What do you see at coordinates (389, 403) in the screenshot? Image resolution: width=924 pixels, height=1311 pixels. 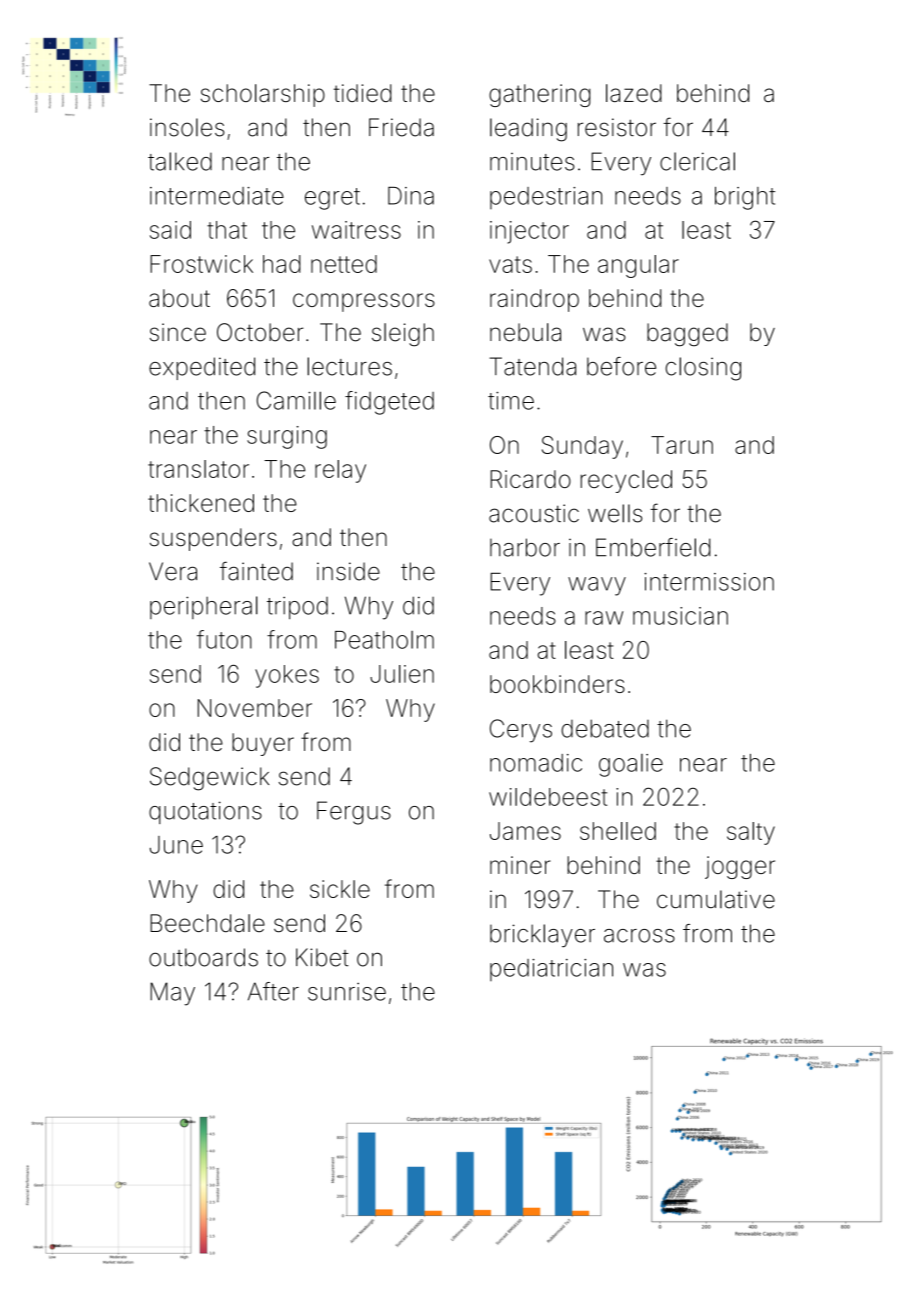 I see `fidgeted` at bounding box center [389, 403].
